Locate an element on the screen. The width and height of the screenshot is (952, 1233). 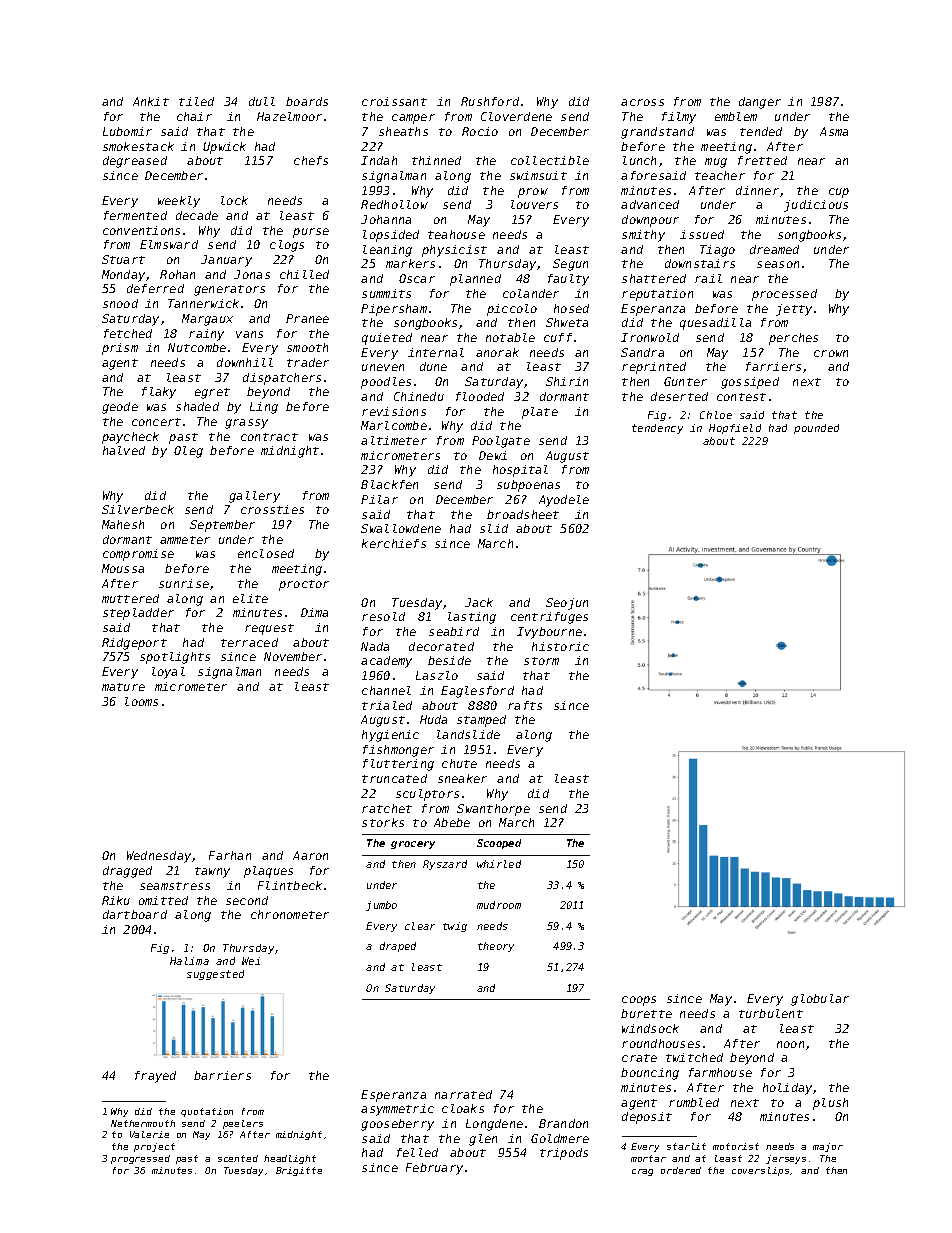
looms is located at coordinates (141, 701).
